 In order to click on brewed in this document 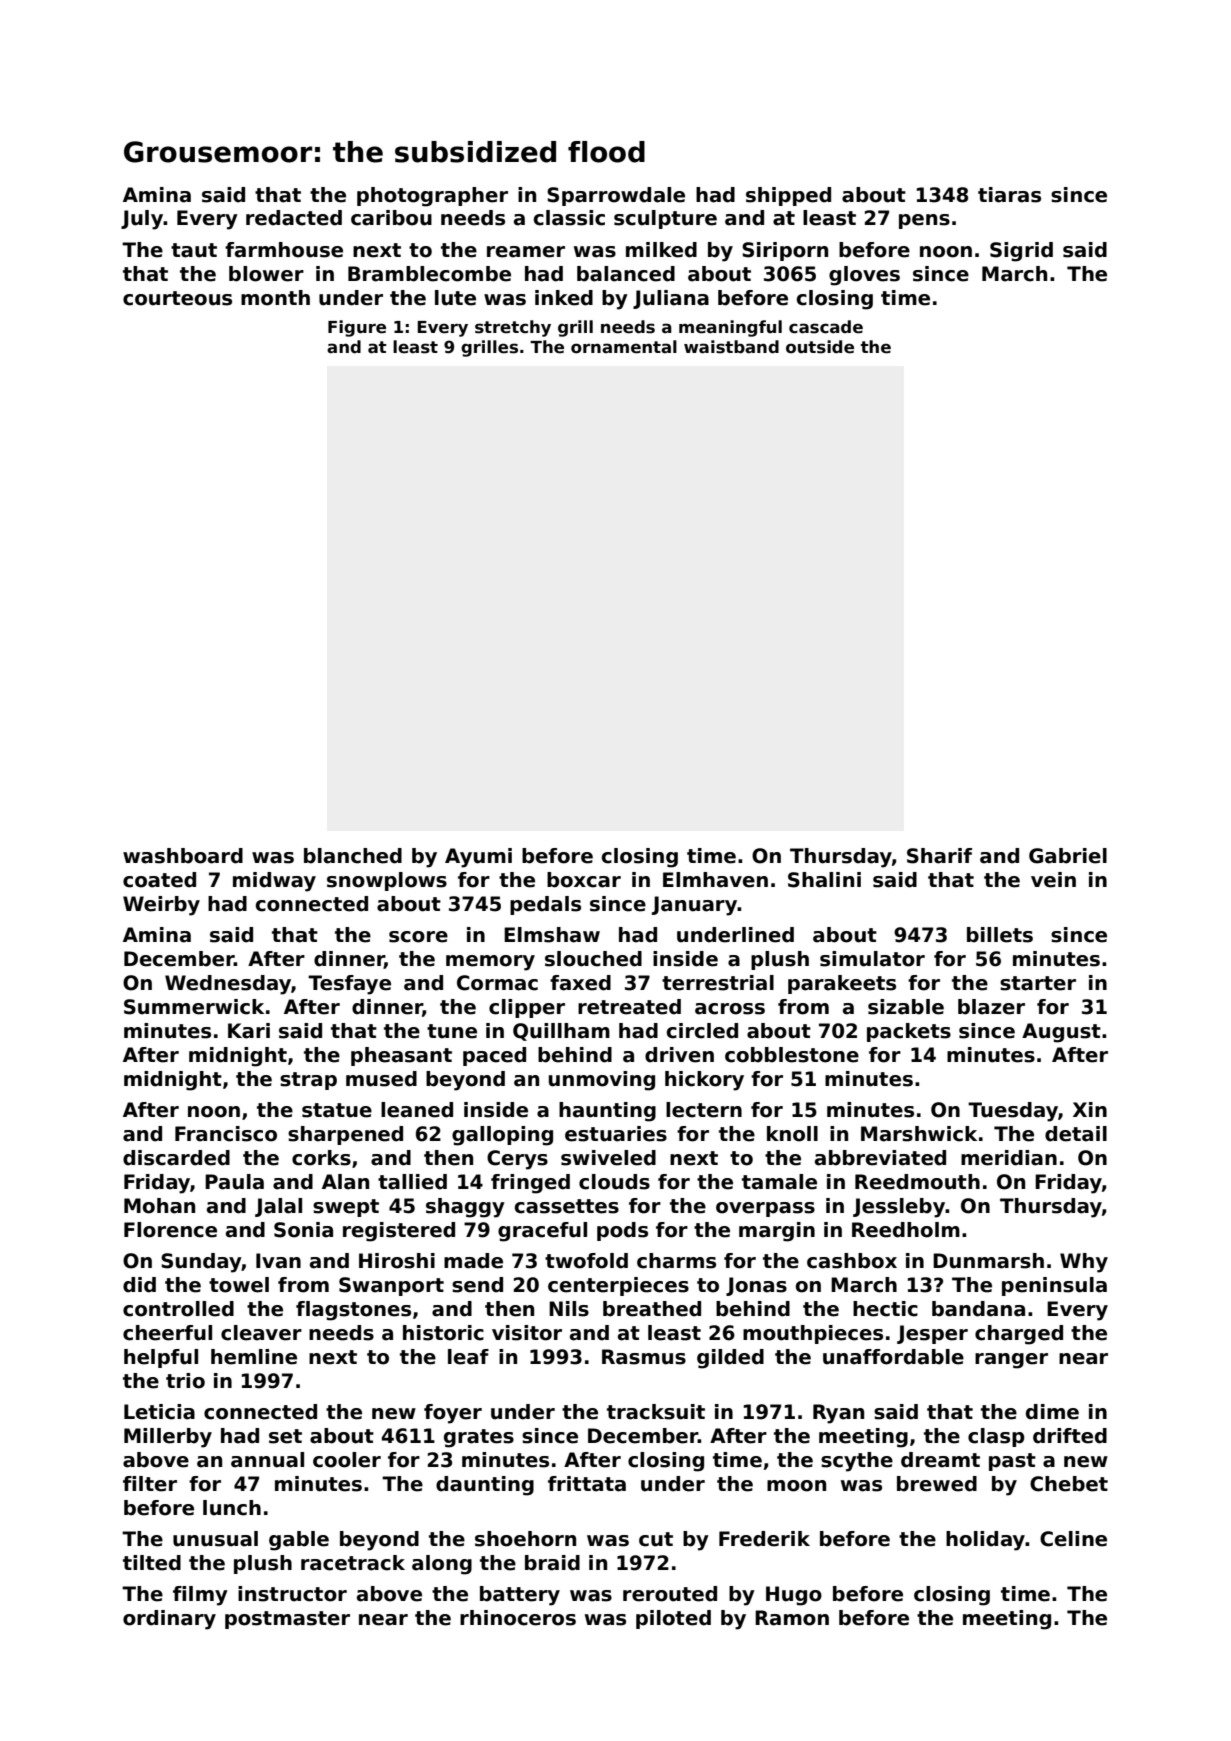, I will do `click(937, 1484)`.
